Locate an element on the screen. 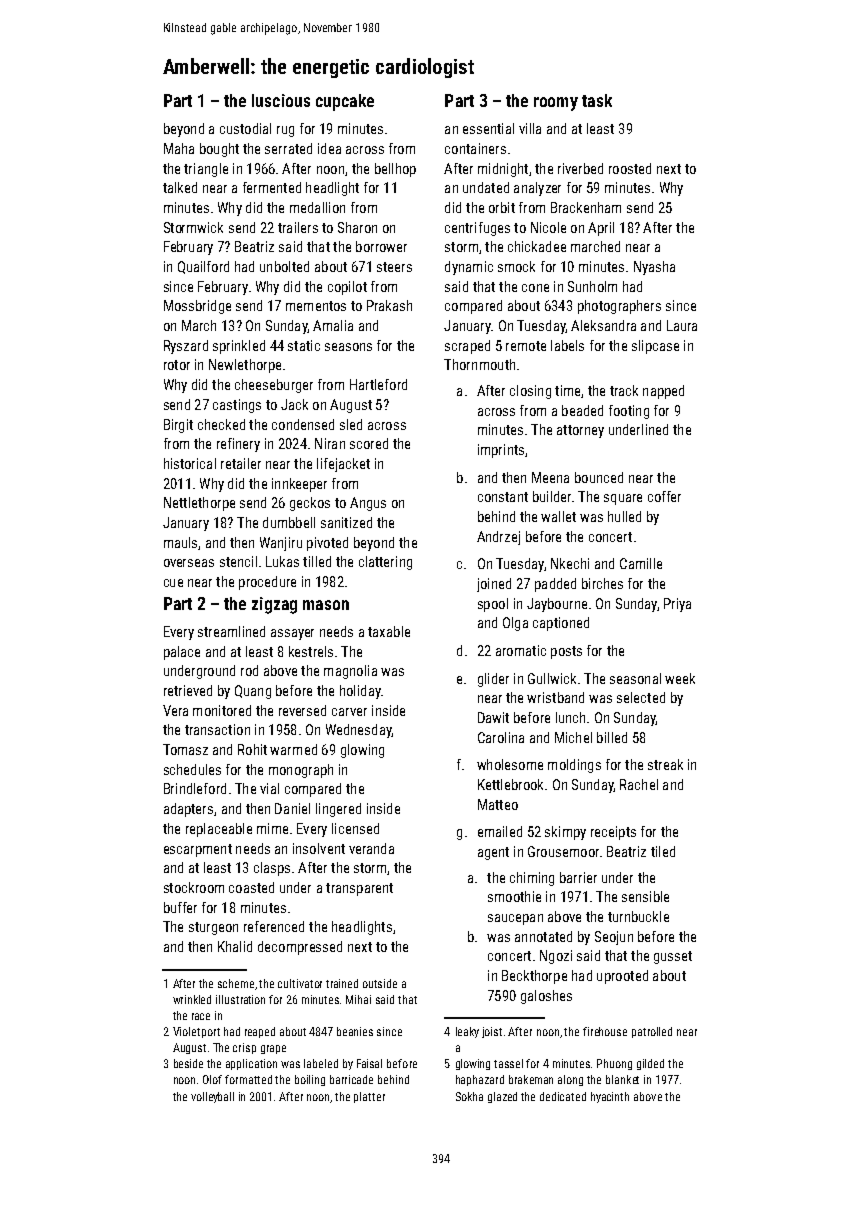 This screenshot has width=863, height=1225. orbit is located at coordinates (502, 207).
